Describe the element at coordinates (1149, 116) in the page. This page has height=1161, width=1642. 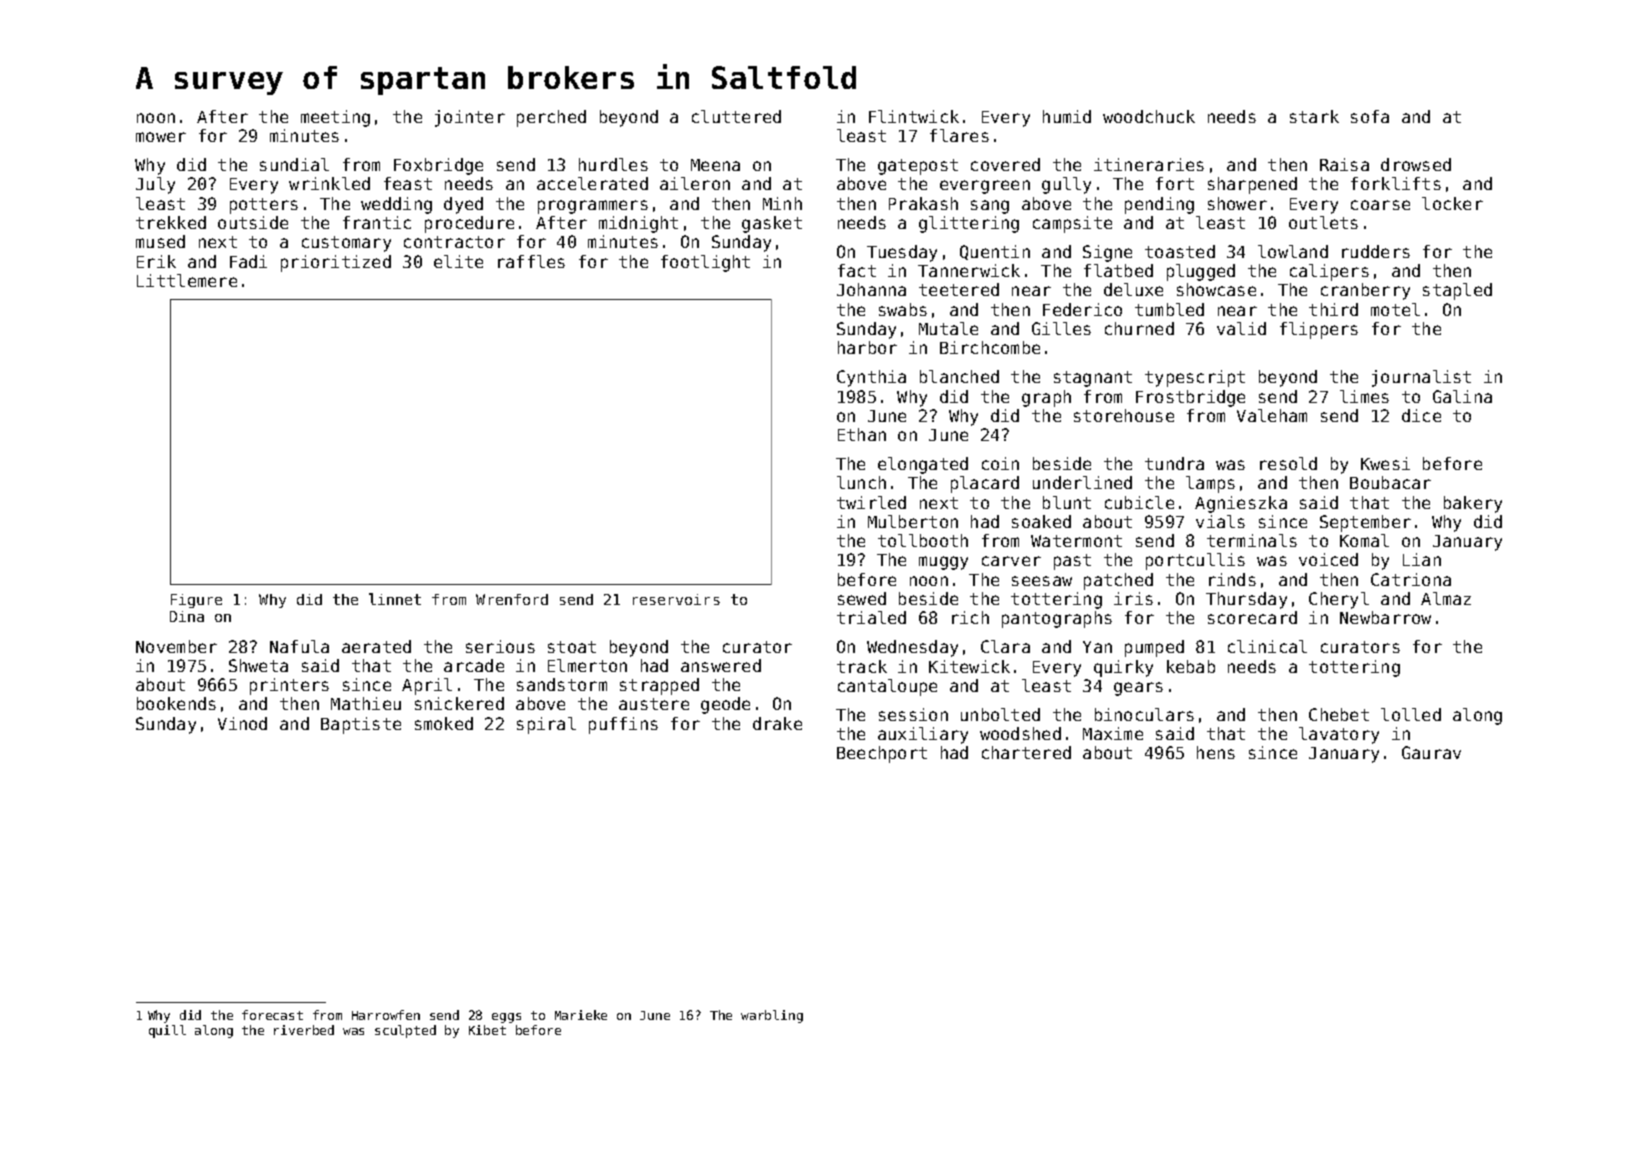
I see `woodchuck` at that location.
